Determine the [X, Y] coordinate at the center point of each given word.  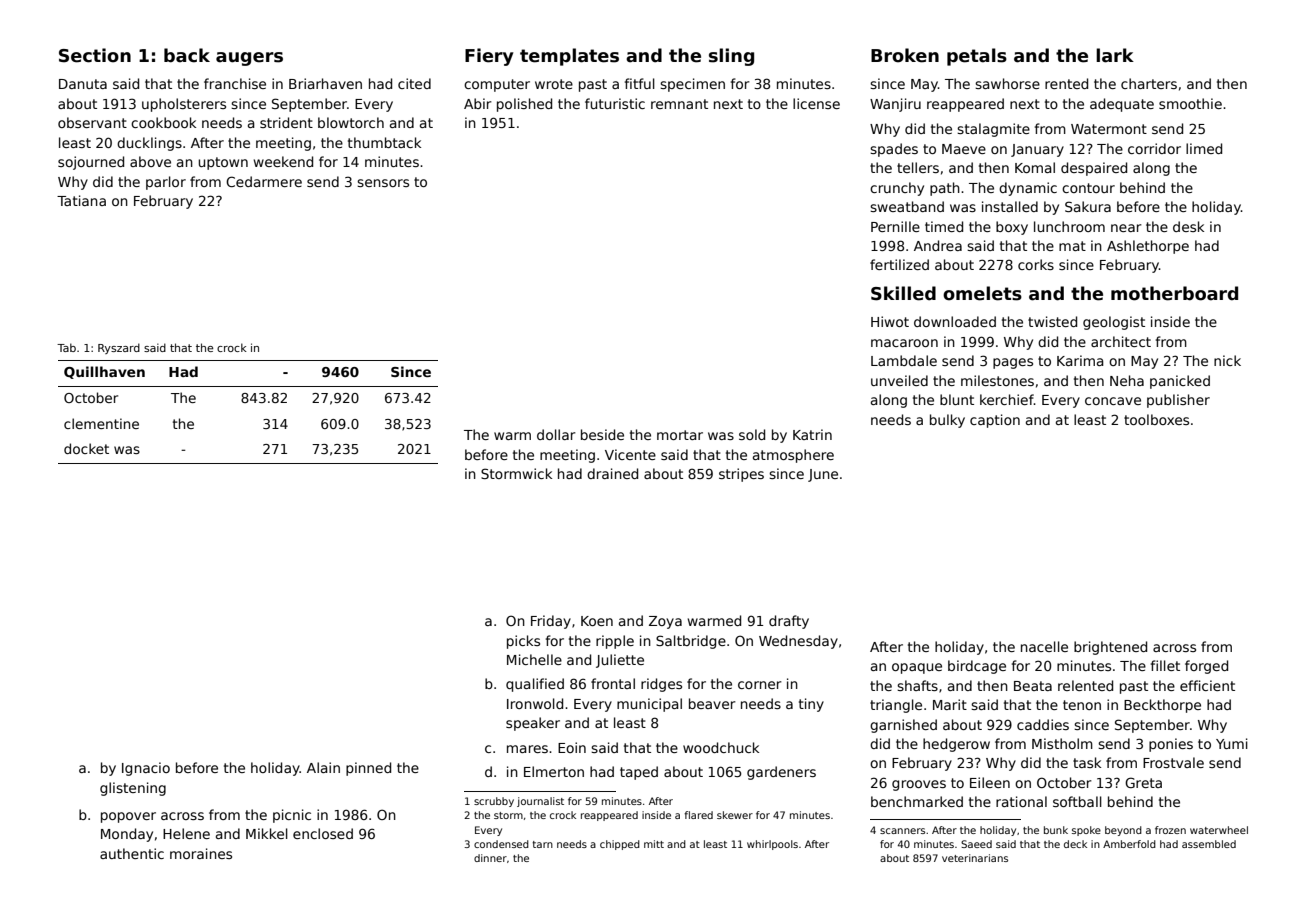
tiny [811, 705]
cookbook [163, 122]
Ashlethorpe [1148, 247]
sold [752, 434]
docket [86, 448]
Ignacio [146, 769]
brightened [1110, 648]
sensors [383, 183]
